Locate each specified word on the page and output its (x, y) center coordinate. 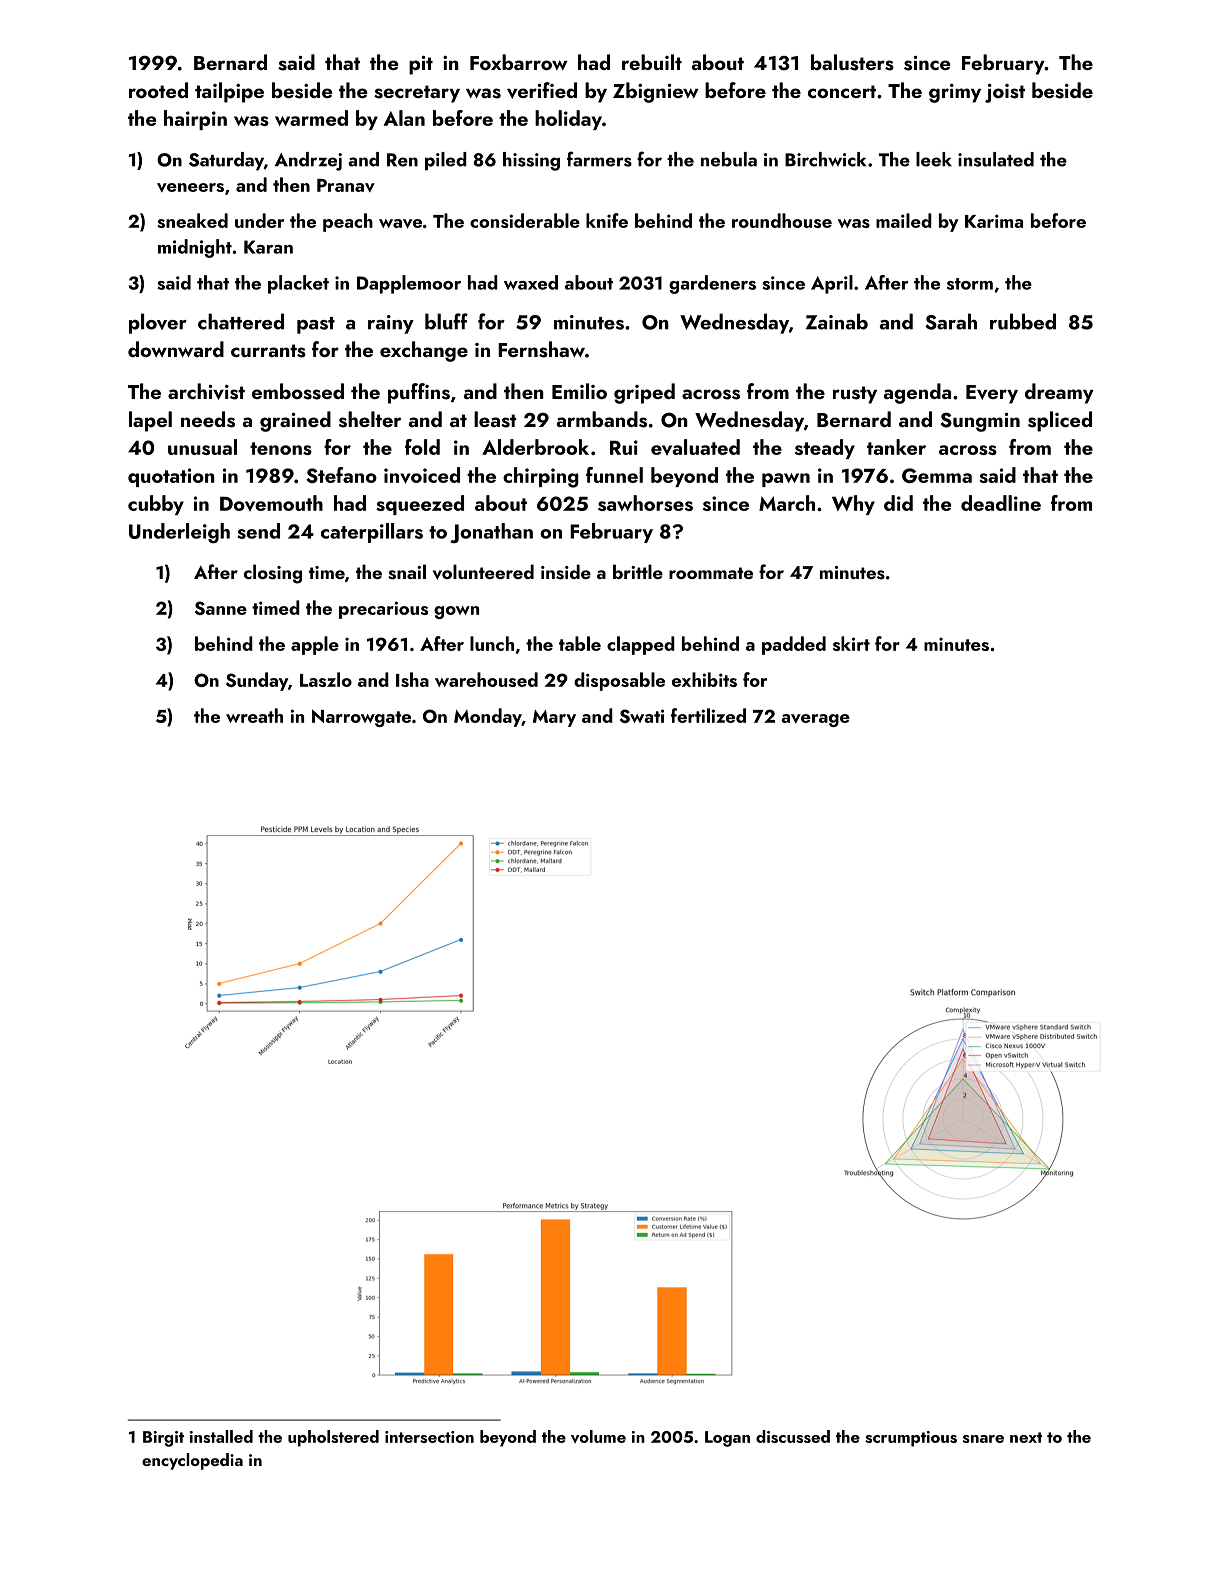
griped (644, 393)
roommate (711, 573)
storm (970, 284)
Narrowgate (361, 718)
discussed (793, 1436)
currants (268, 351)
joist (1005, 93)
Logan (727, 1439)
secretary (417, 94)
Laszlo (326, 679)
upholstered (333, 1438)
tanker (896, 447)
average (815, 720)
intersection (429, 1437)
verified (542, 90)
